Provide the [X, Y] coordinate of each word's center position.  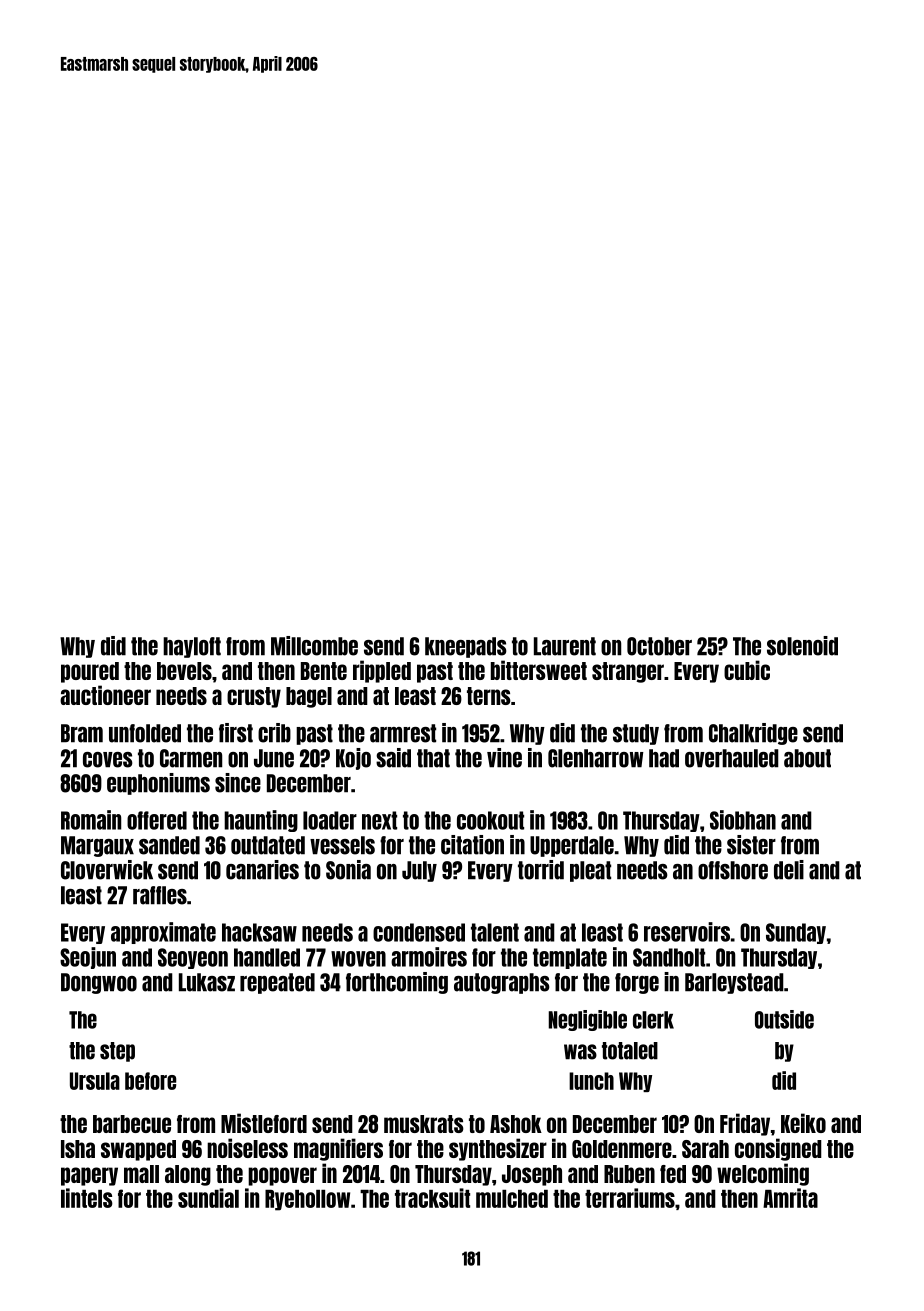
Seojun [88, 958]
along [188, 1175]
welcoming [763, 1174]
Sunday [796, 933]
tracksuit [432, 1198]
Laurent [565, 646]
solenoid [802, 646]
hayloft [192, 647]
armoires [429, 957]
